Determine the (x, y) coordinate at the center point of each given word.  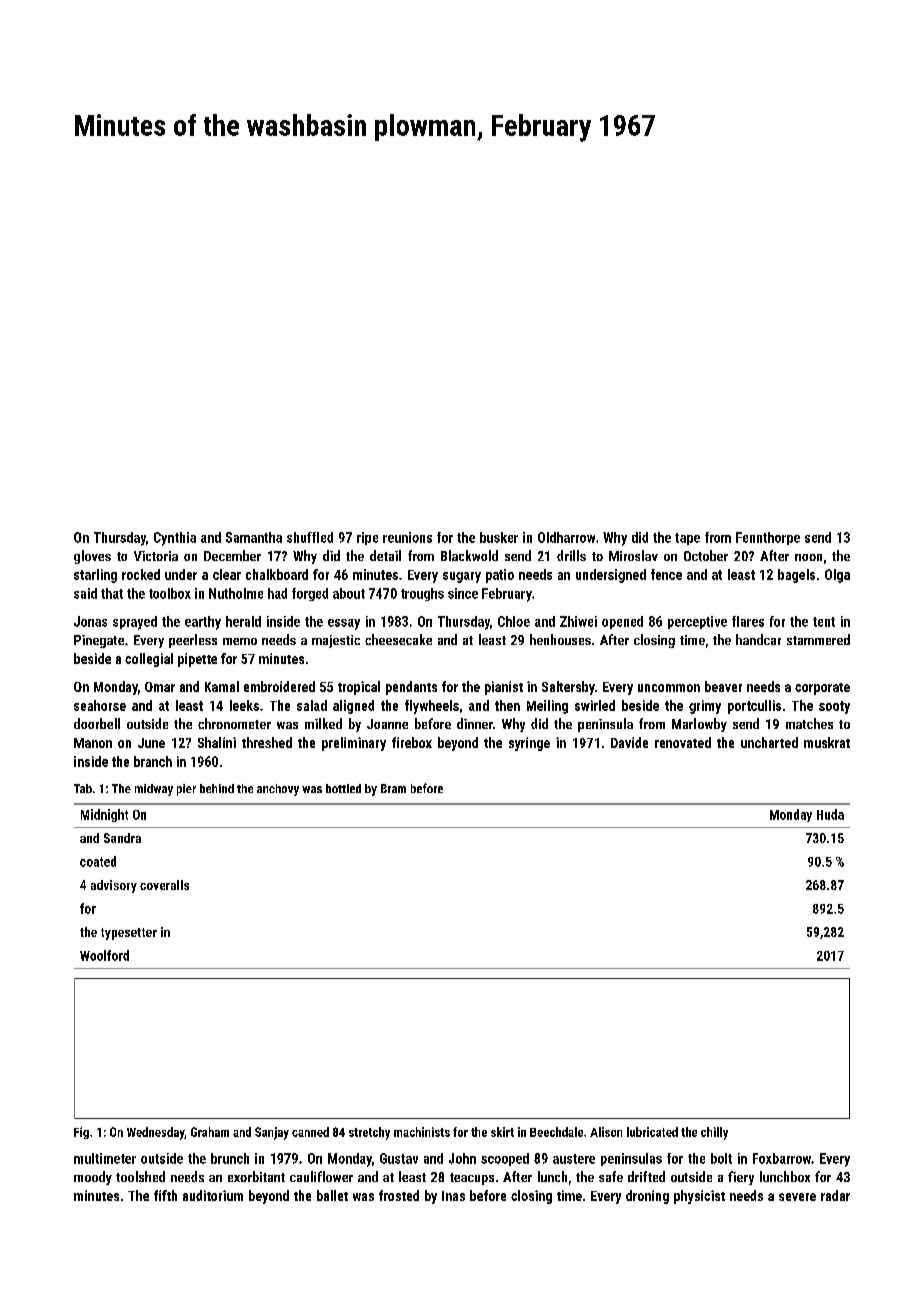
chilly (714, 1133)
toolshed (140, 1176)
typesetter (129, 934)
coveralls (164, 885)
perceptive (697, 622)
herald (243, 621)
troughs (422, 594)
